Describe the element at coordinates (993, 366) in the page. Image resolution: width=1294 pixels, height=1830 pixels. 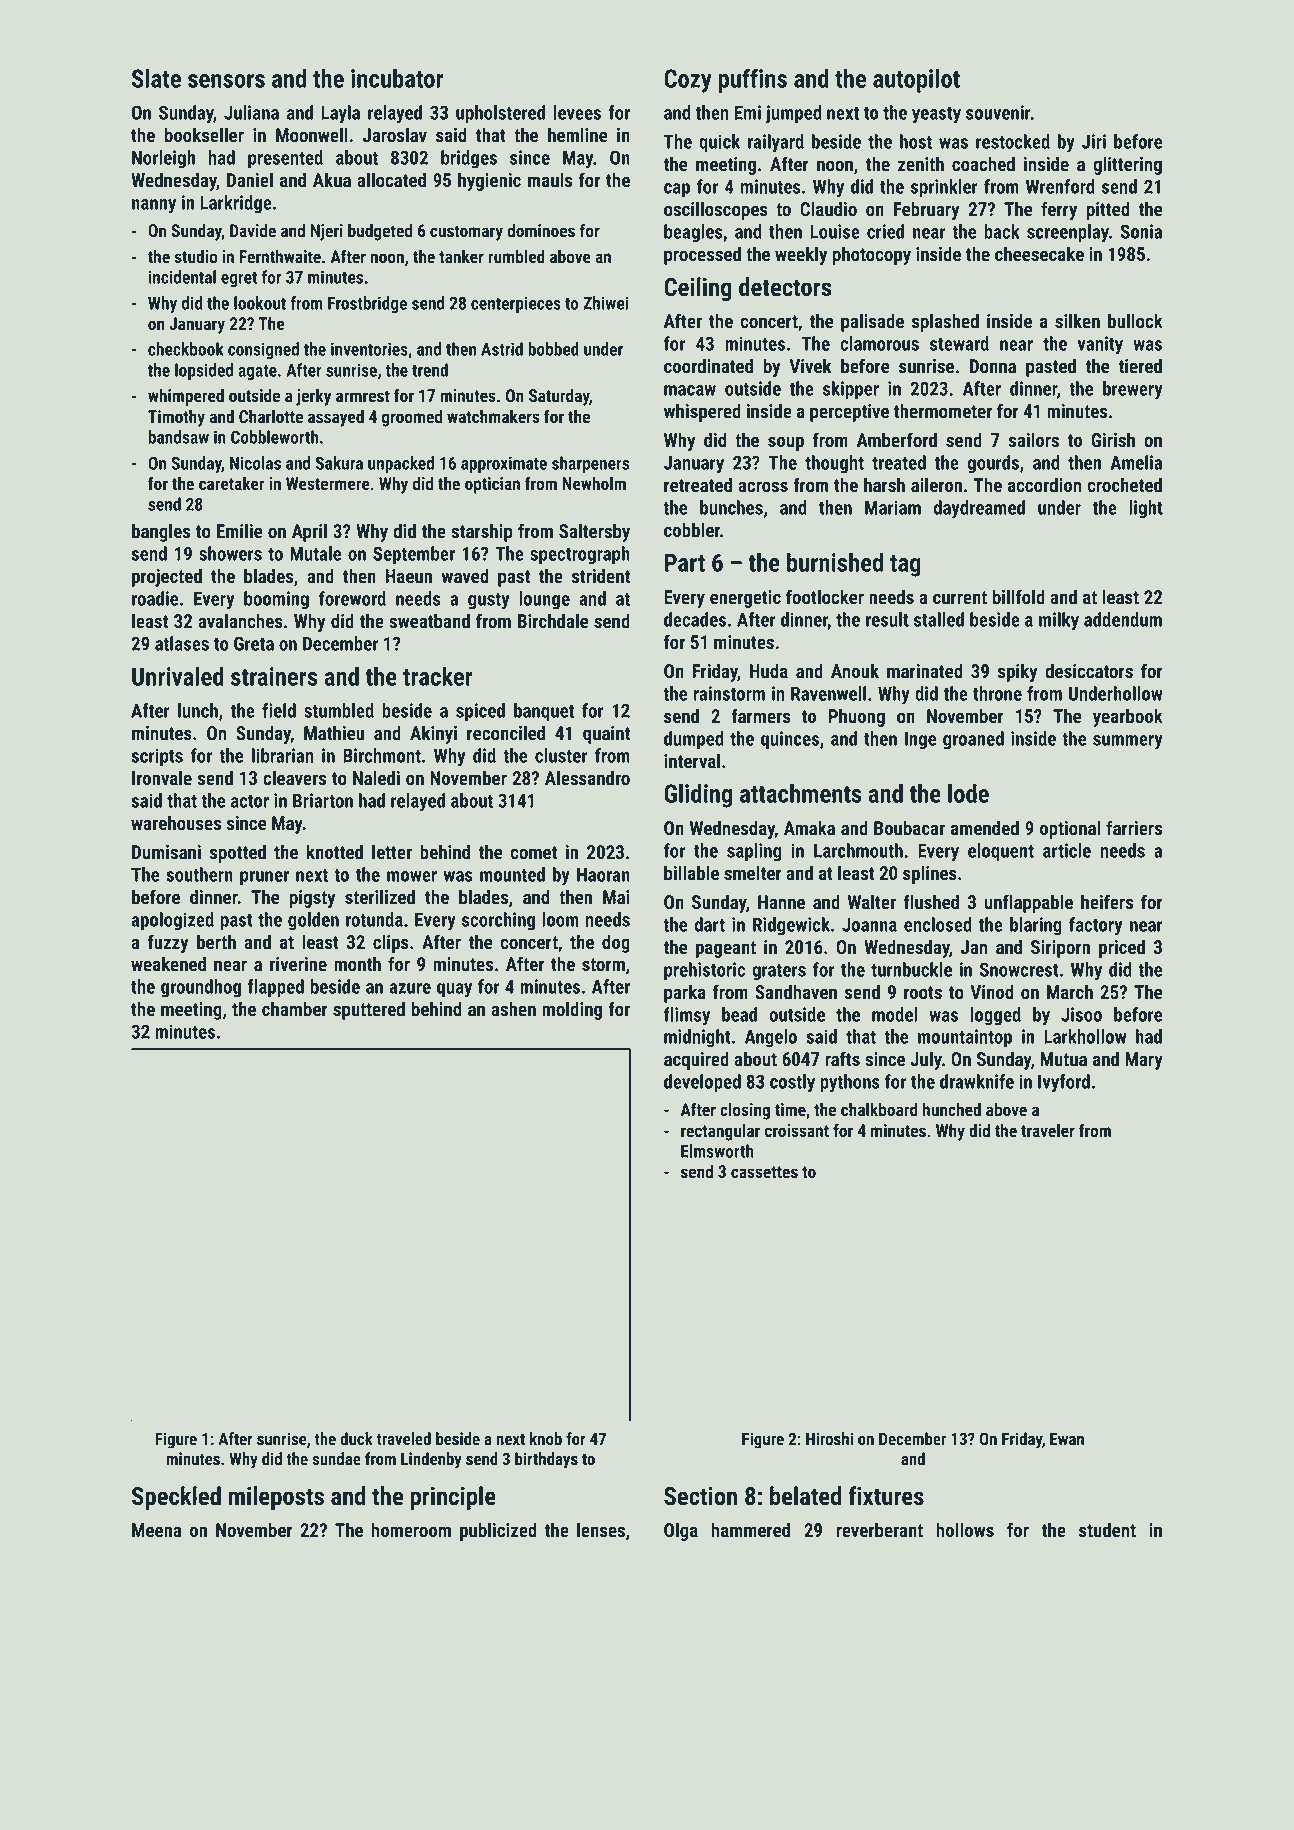
I see `Donna` at that location.
